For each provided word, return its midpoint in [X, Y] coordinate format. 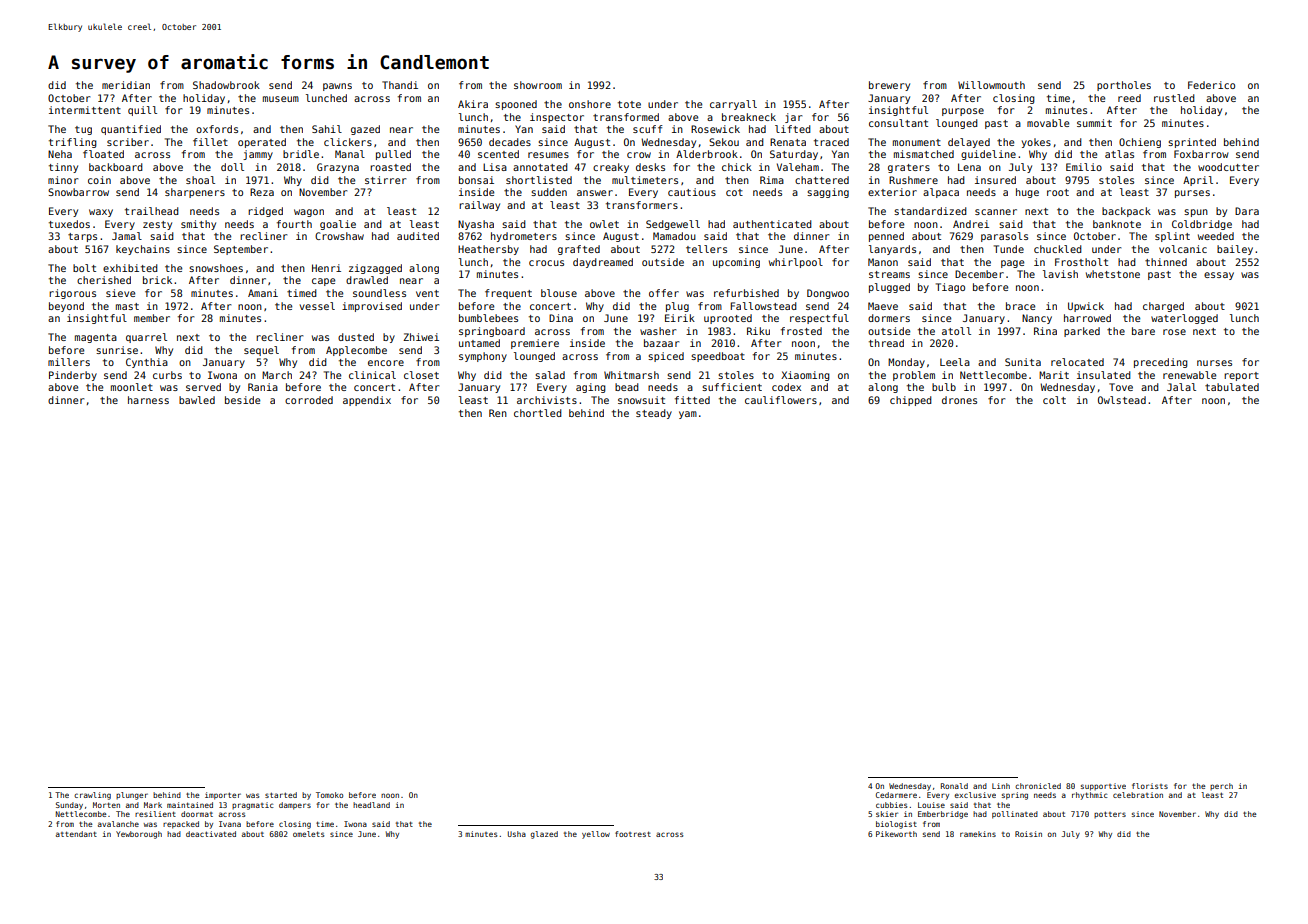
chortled [538, 413]
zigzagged [375, 269]
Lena [969, 167]
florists [1150, 786]
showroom [538, 85]
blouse [559, 293]
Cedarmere [896, 795]
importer [223, 796]
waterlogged [1184, 319]
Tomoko [329, 795]
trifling [73, 143]
